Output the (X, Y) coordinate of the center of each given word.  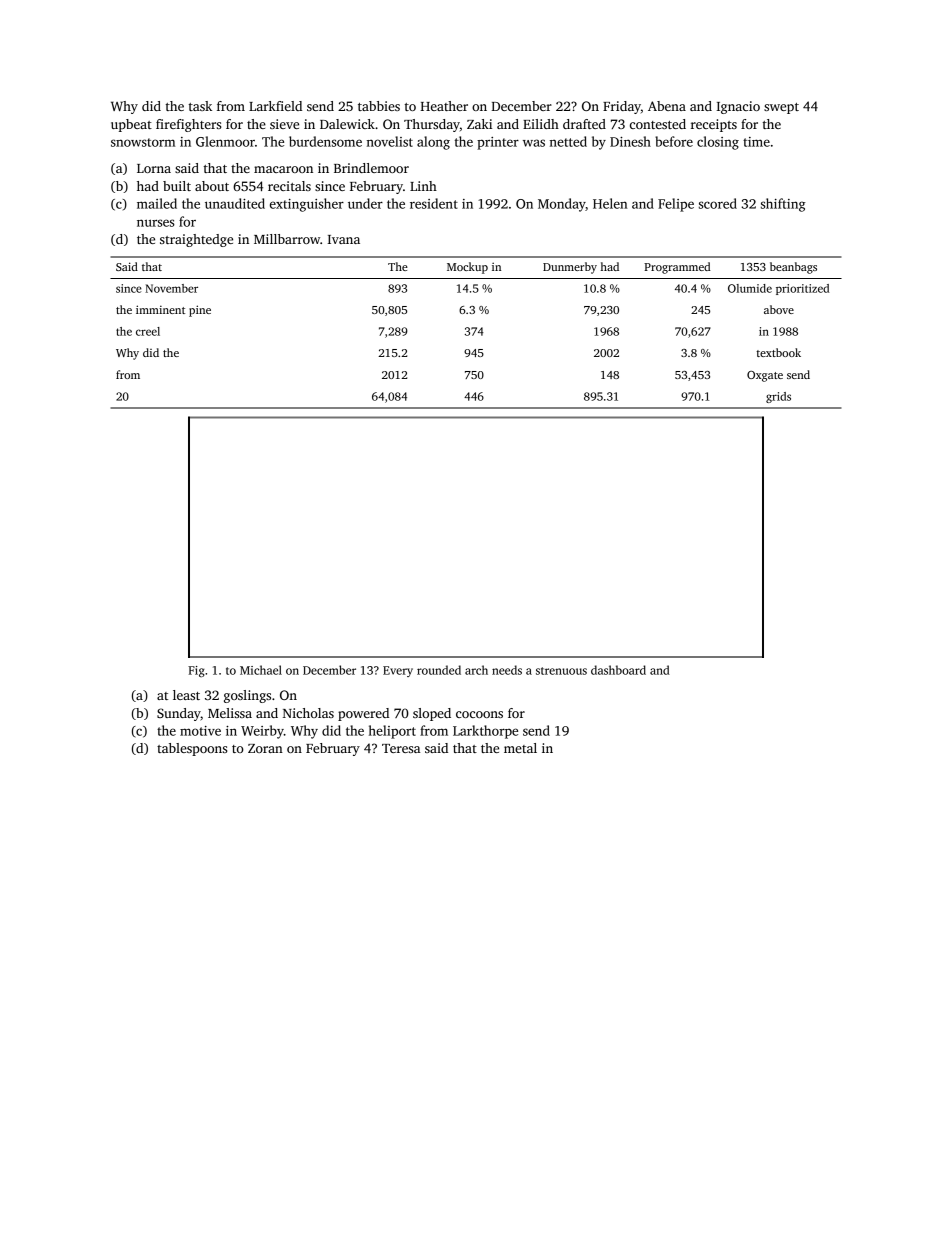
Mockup (467, 268)
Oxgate (765, 376)
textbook (778, 352)
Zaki (479, 124)
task (200, 106)
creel (148, 331)
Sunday (179, 714)
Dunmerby (570, 268)
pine (200, 311)
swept (781, 108)
